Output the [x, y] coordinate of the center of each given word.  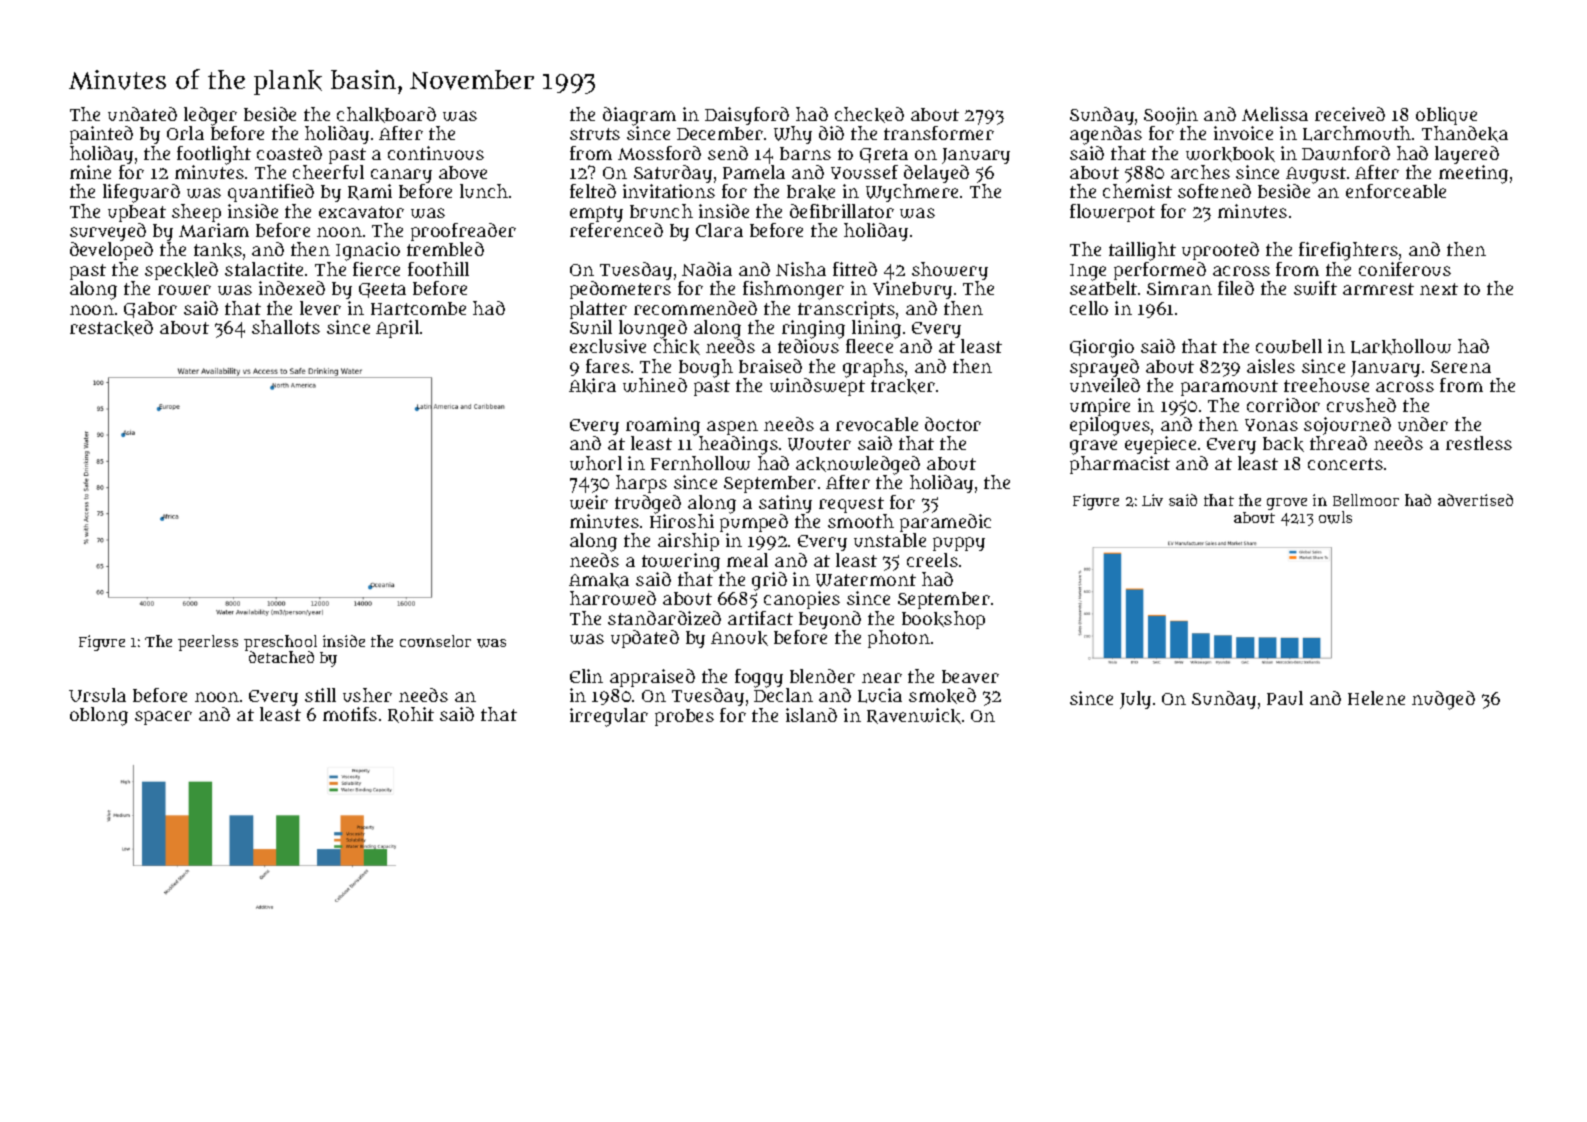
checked [869, 115]
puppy [959, 544]
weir [589, 502]
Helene [1376, 698]
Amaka [599, 580]
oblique [1446, 116]
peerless [208, 643]
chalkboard [386, 115]
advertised [1475, 500]
